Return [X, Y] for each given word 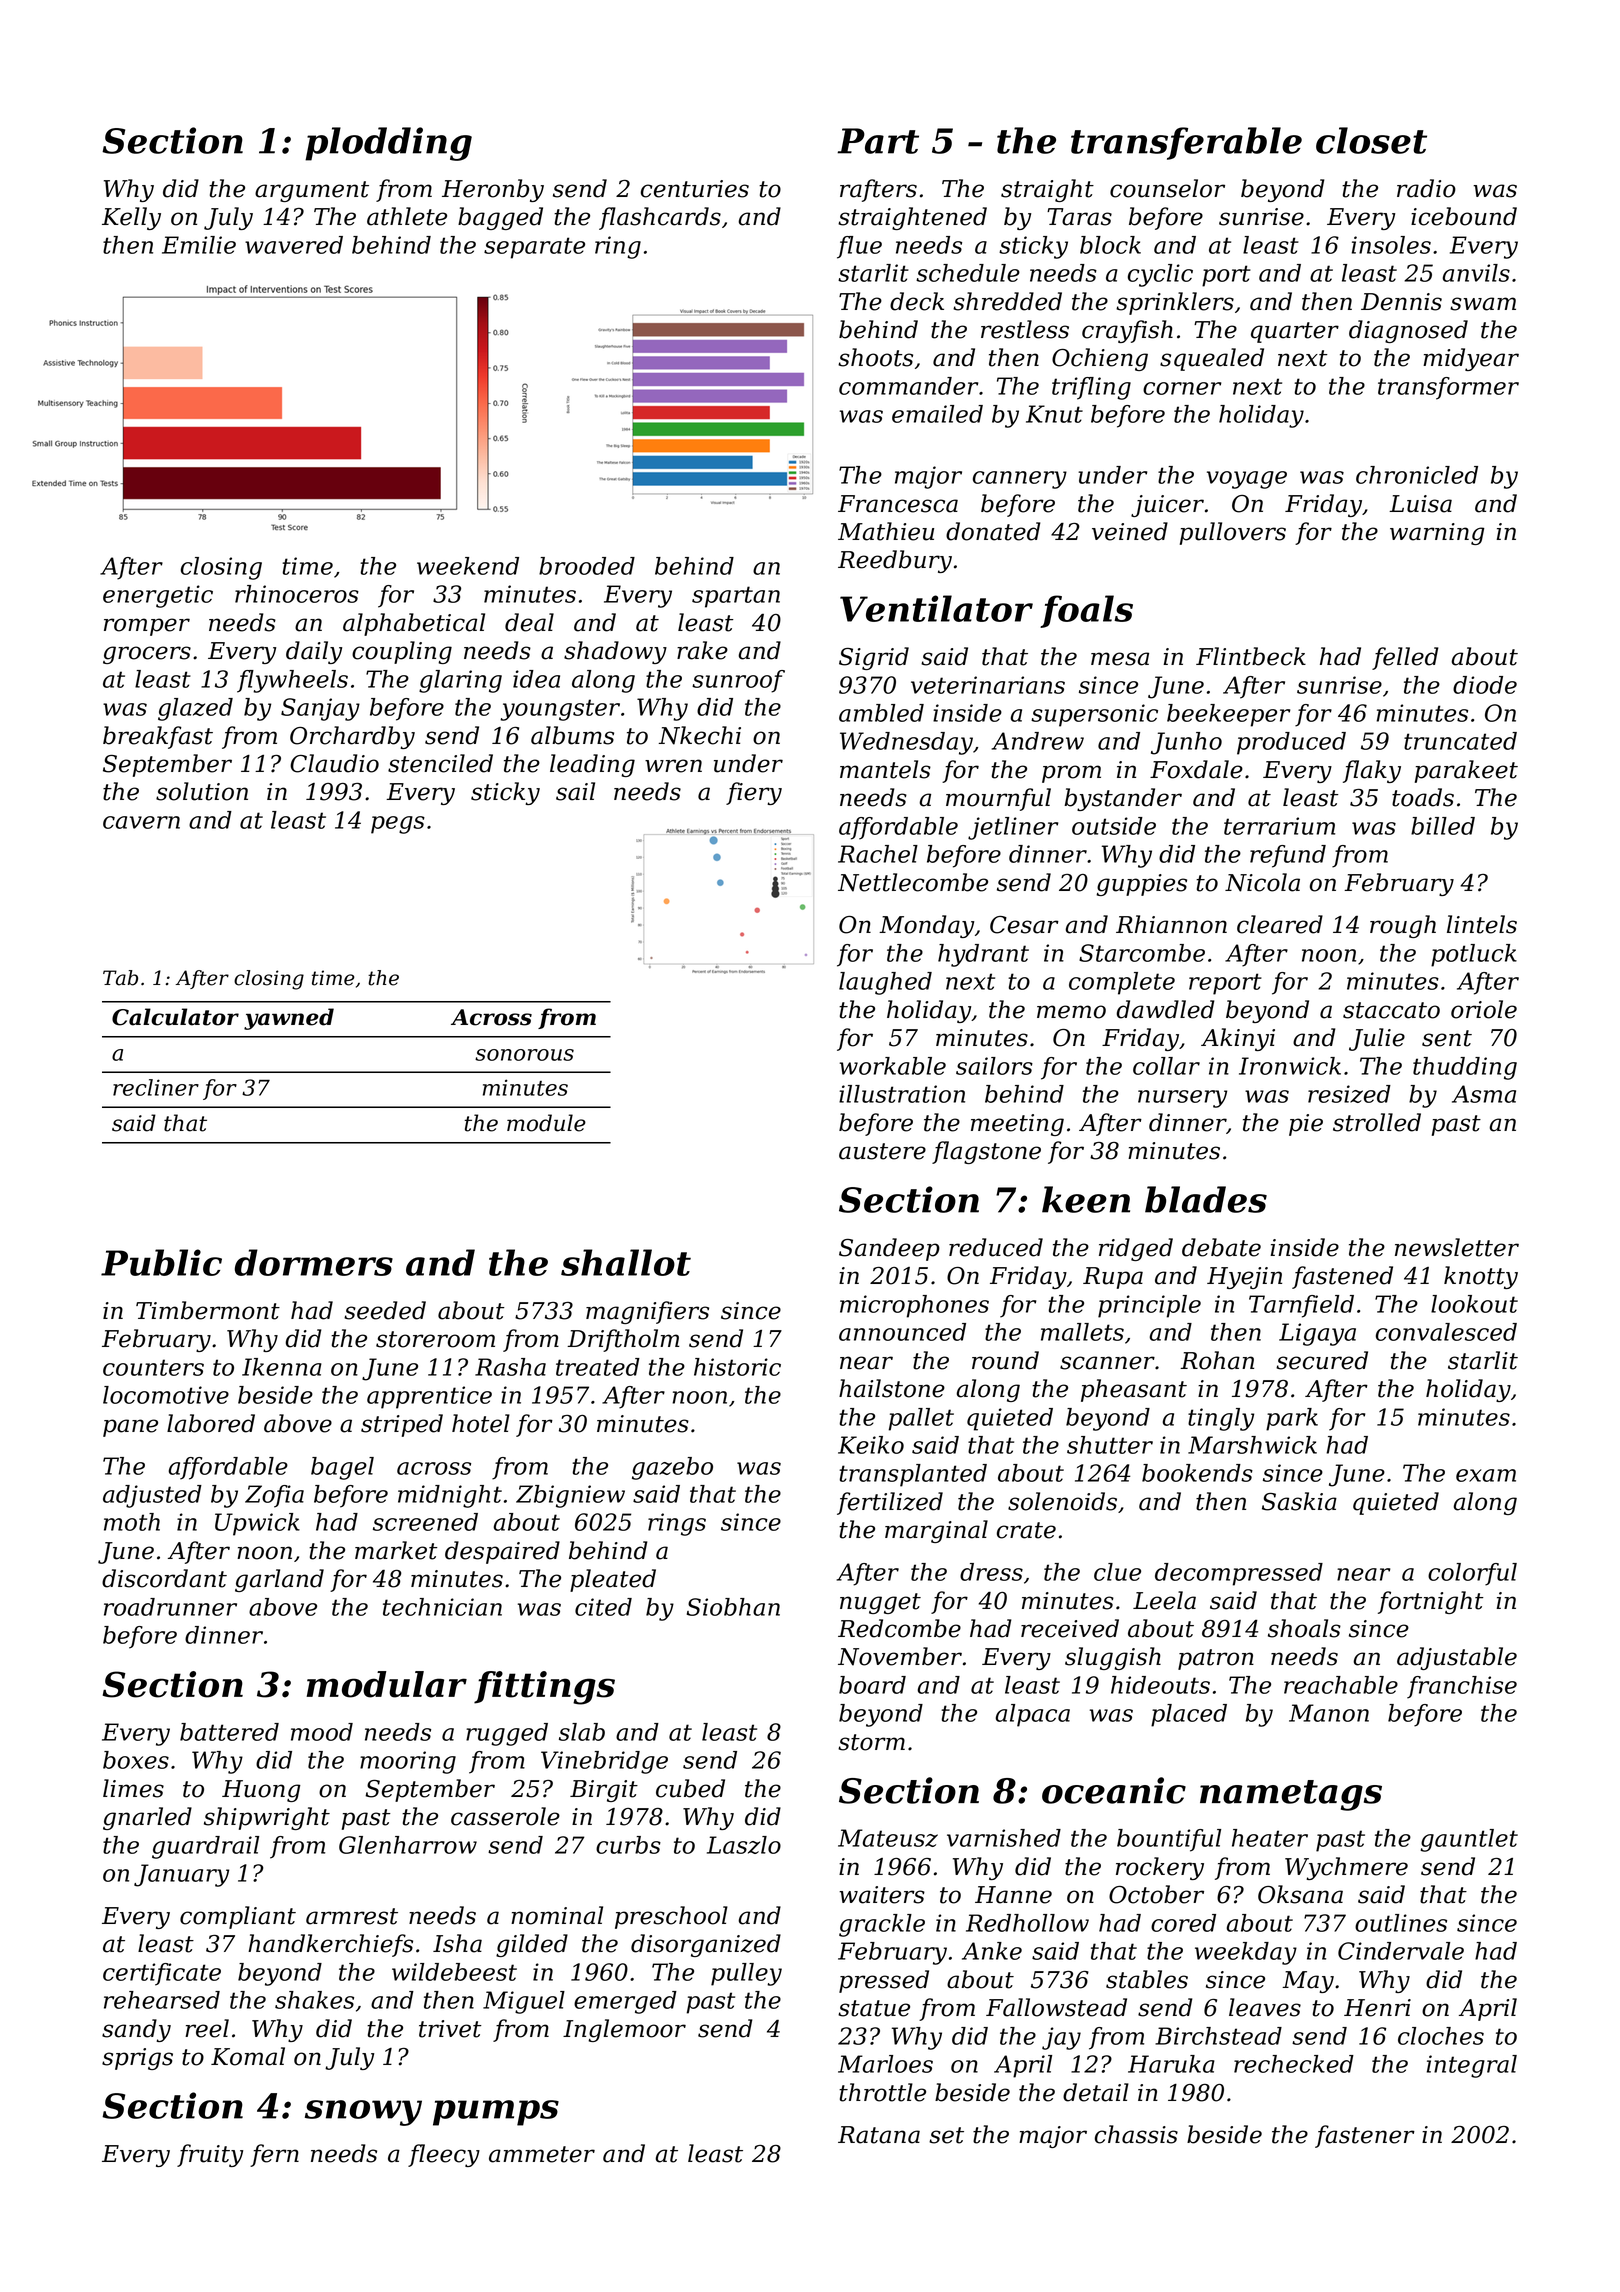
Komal [248, 2056]
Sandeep [889, 1249]
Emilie [199, 245]
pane [130, 1428]
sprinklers [1175, 303]
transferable [1186, 143]
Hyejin [1244, 1278]
